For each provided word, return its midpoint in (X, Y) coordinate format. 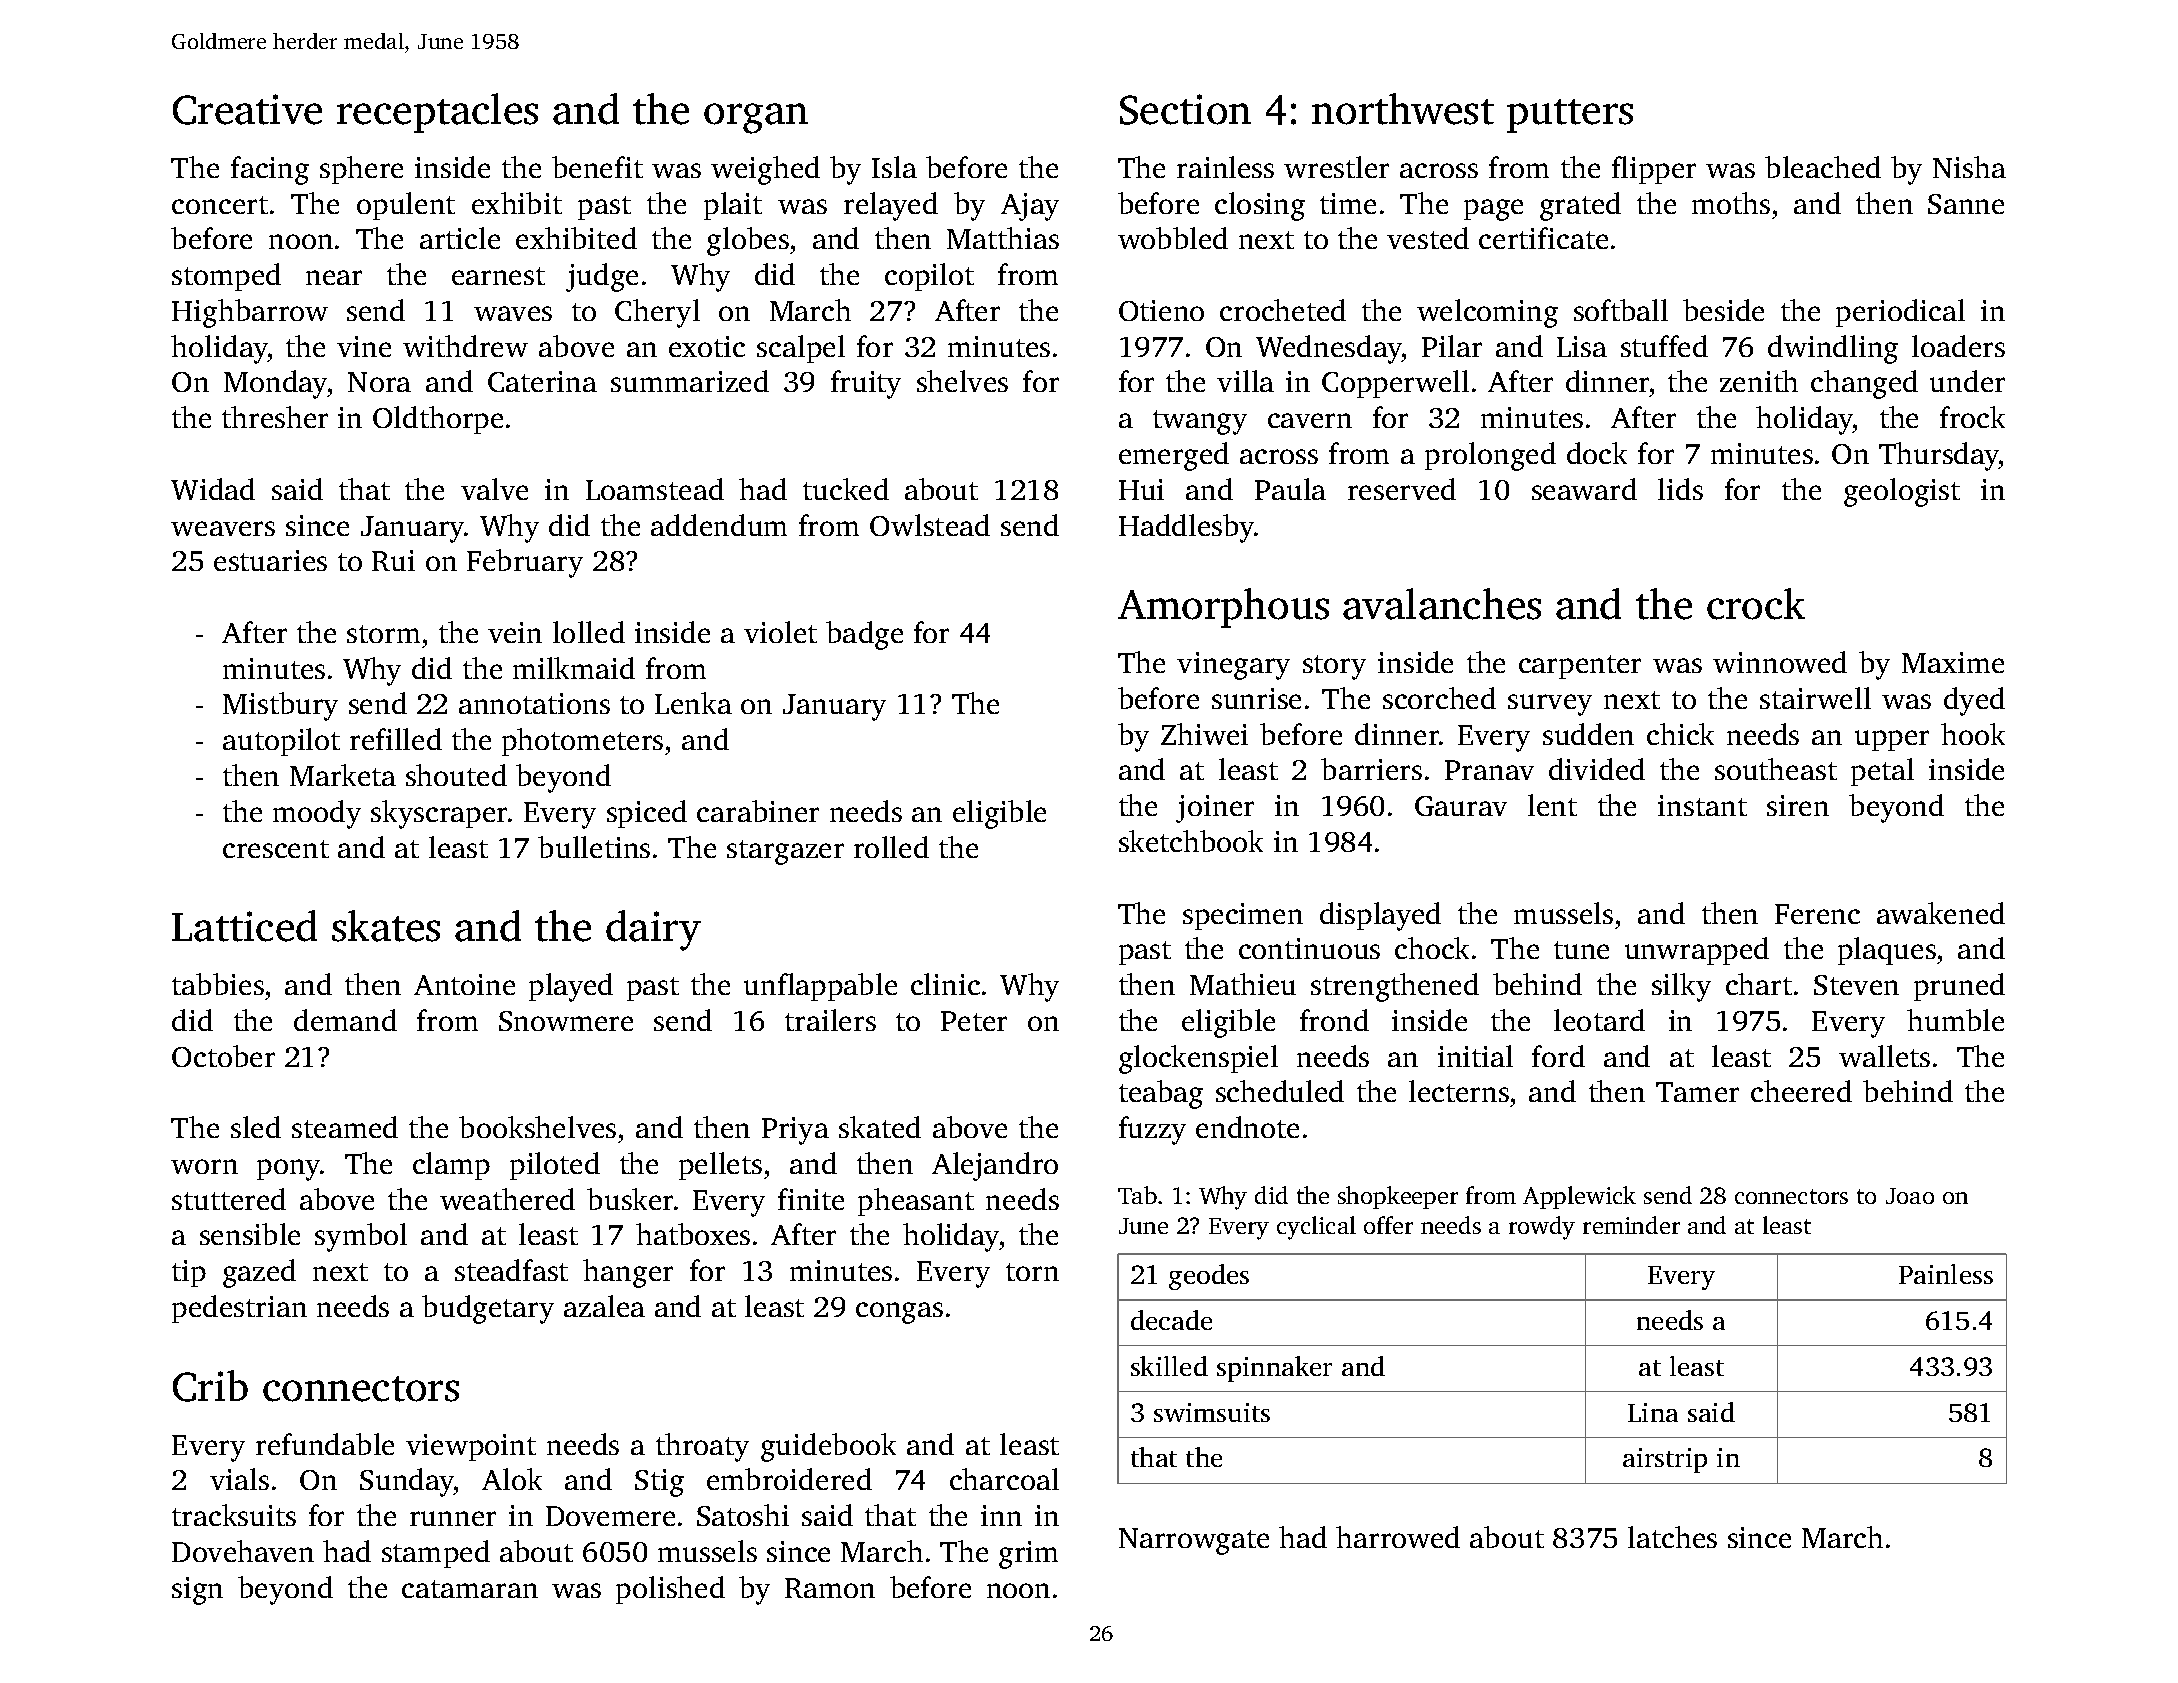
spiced (647, 814)
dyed (1974, 701)
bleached (1823, 167)
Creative (247, 109)
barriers (1371, 769)
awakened (1941, 913)
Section (1185, 109)
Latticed (244, 926)
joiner (1215, 809)
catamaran (470, 1589)
